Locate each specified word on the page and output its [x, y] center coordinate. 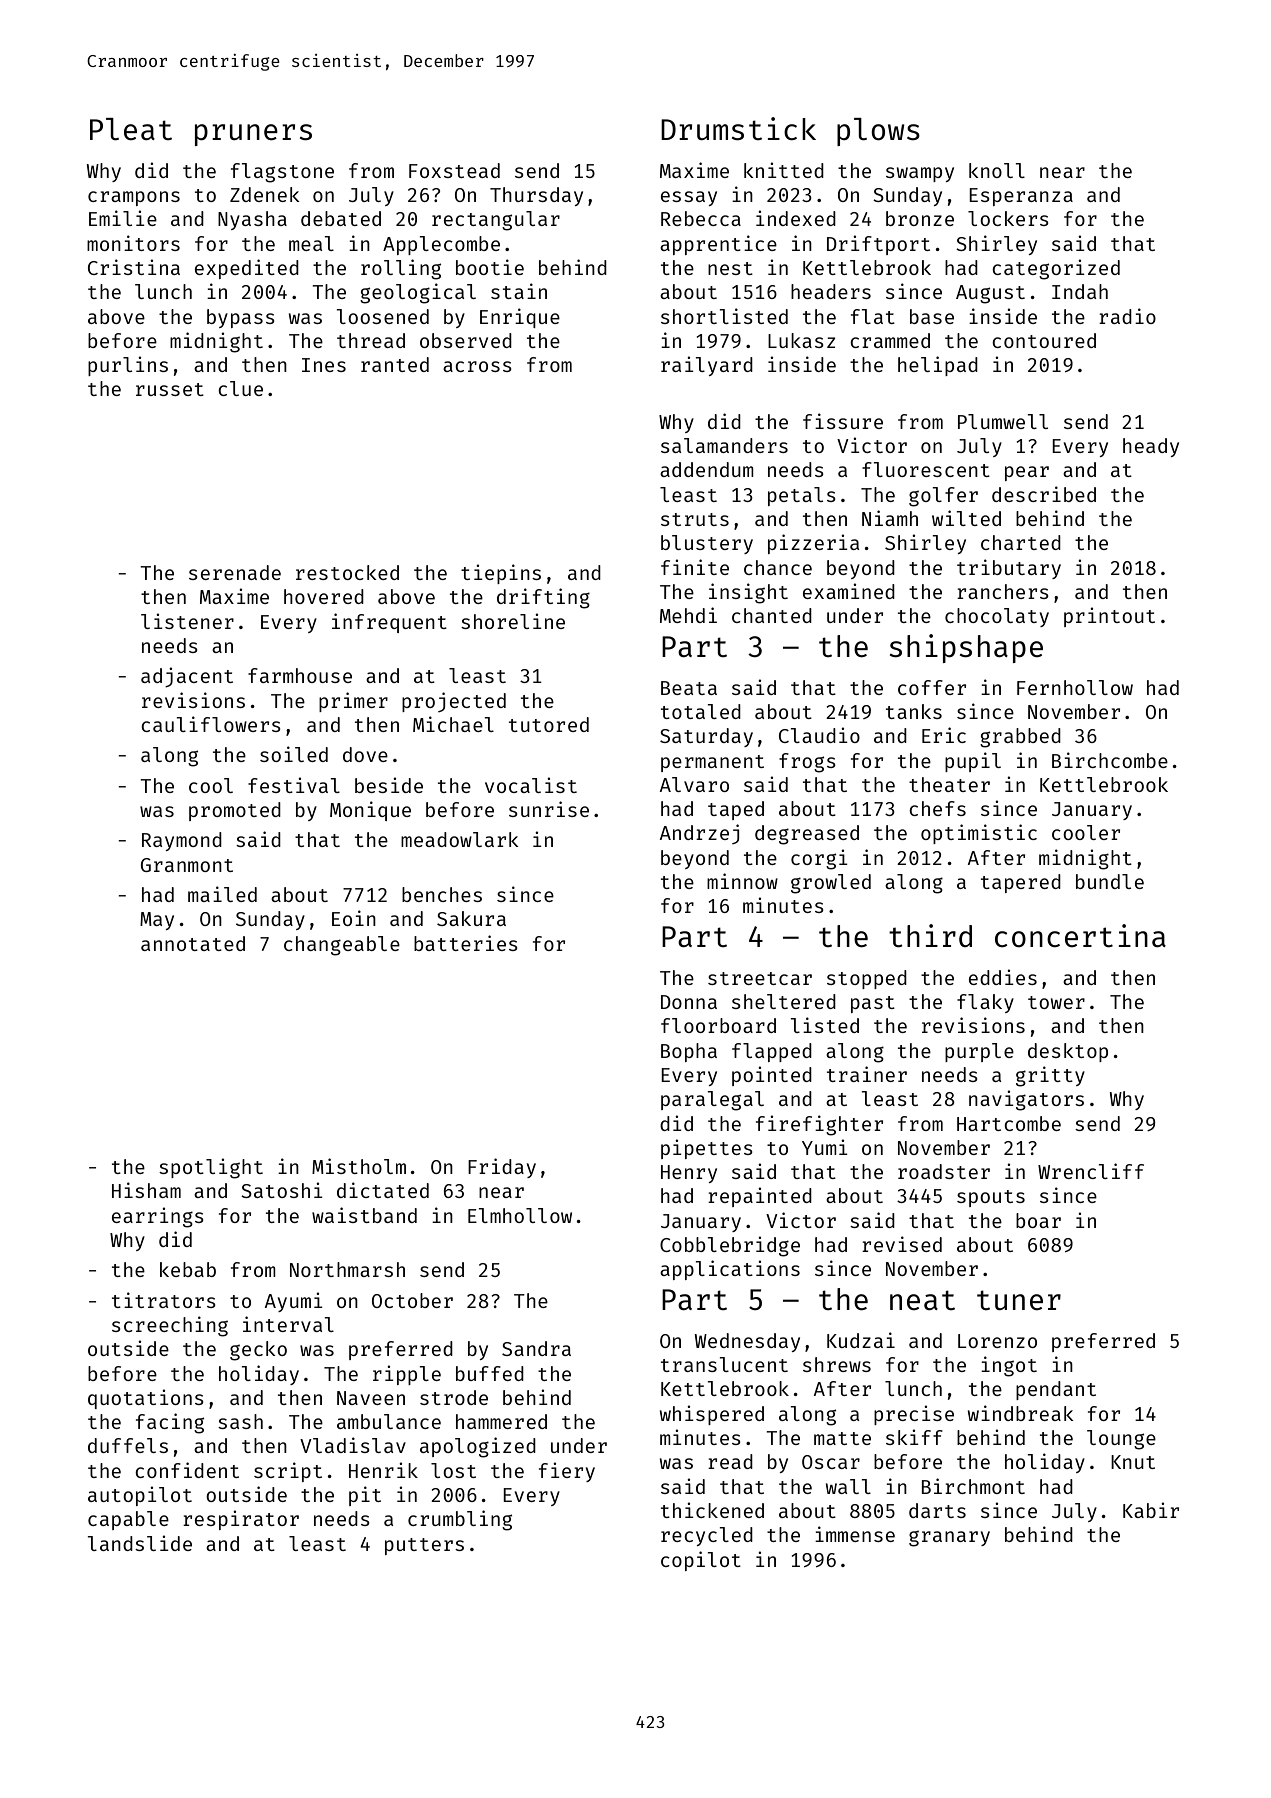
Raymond [182, 841]
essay [689, 198]
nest [730, 268]
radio [1127, 316]
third [930, 935]
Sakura [471, 918]
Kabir [1151, 1510]
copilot [701, 1561]
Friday [502, 1168]
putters [424, 1546]
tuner [1019, 1300]
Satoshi [282, 1190]
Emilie [123, 218]
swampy [920, 174]
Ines [324, 365]
